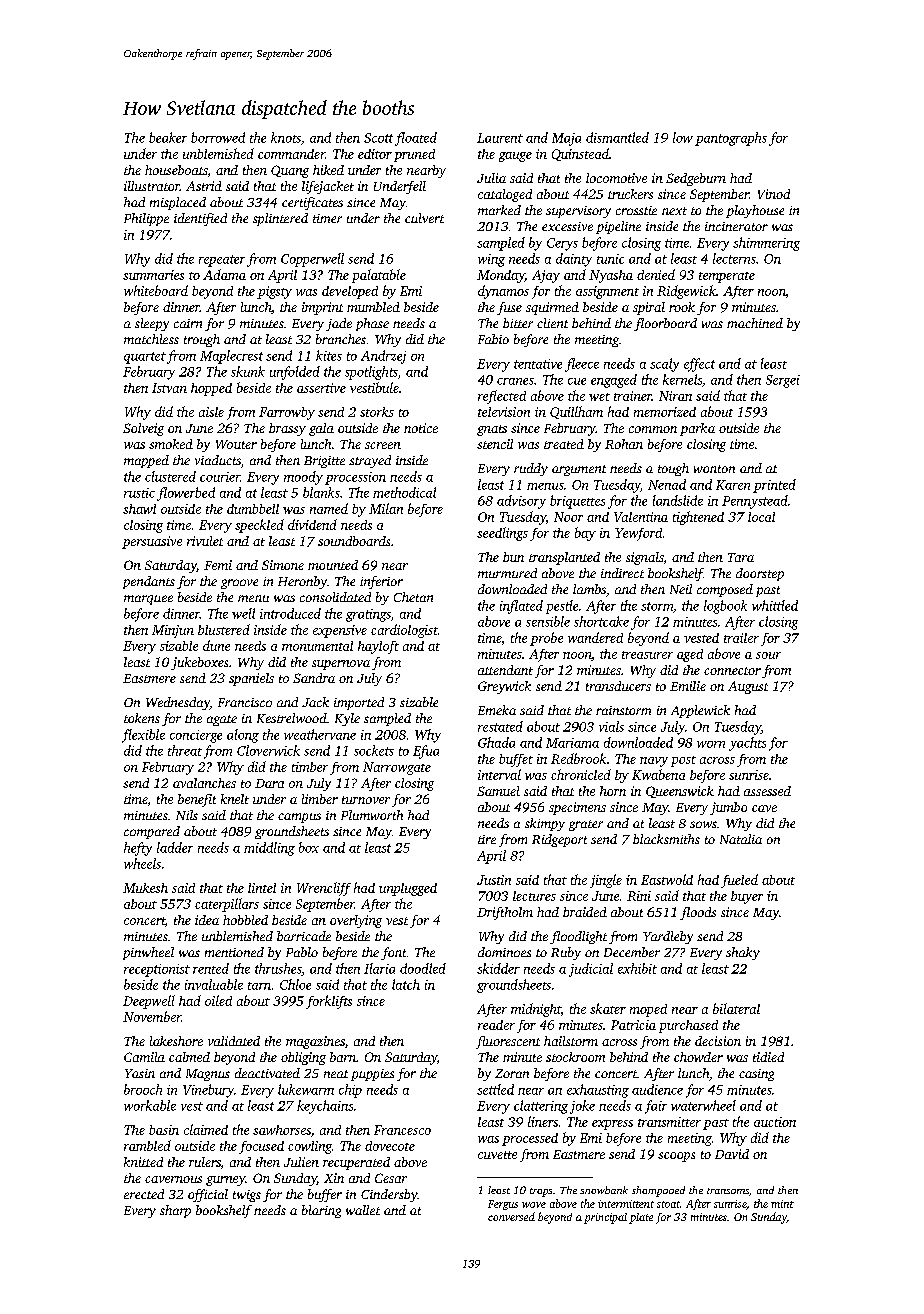 The image size is (924, 1314). I want to click on agate, so click(222, 720).
